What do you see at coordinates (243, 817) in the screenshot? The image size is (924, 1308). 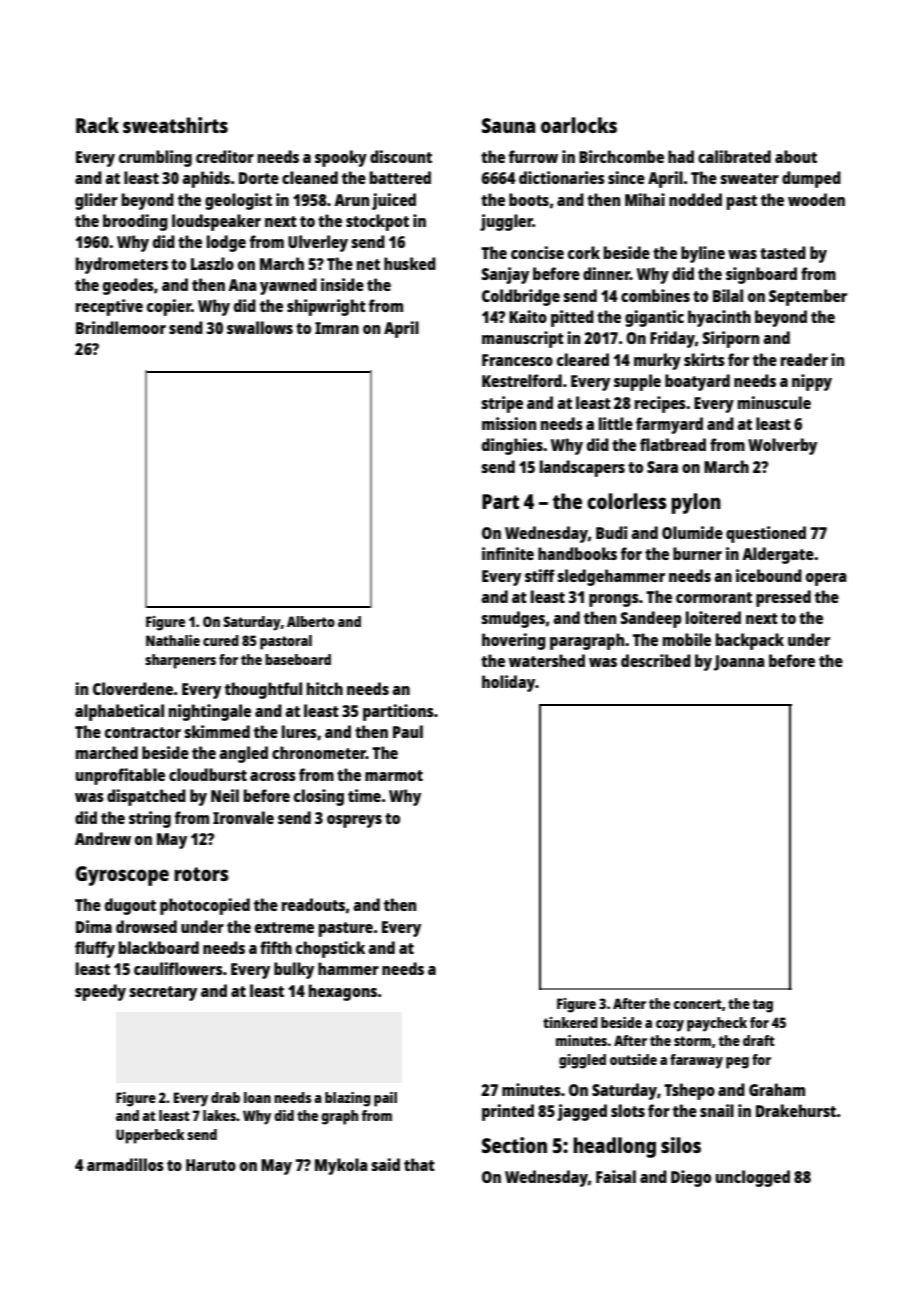 I see `Ironvale` at bounding box center [243, 817].
